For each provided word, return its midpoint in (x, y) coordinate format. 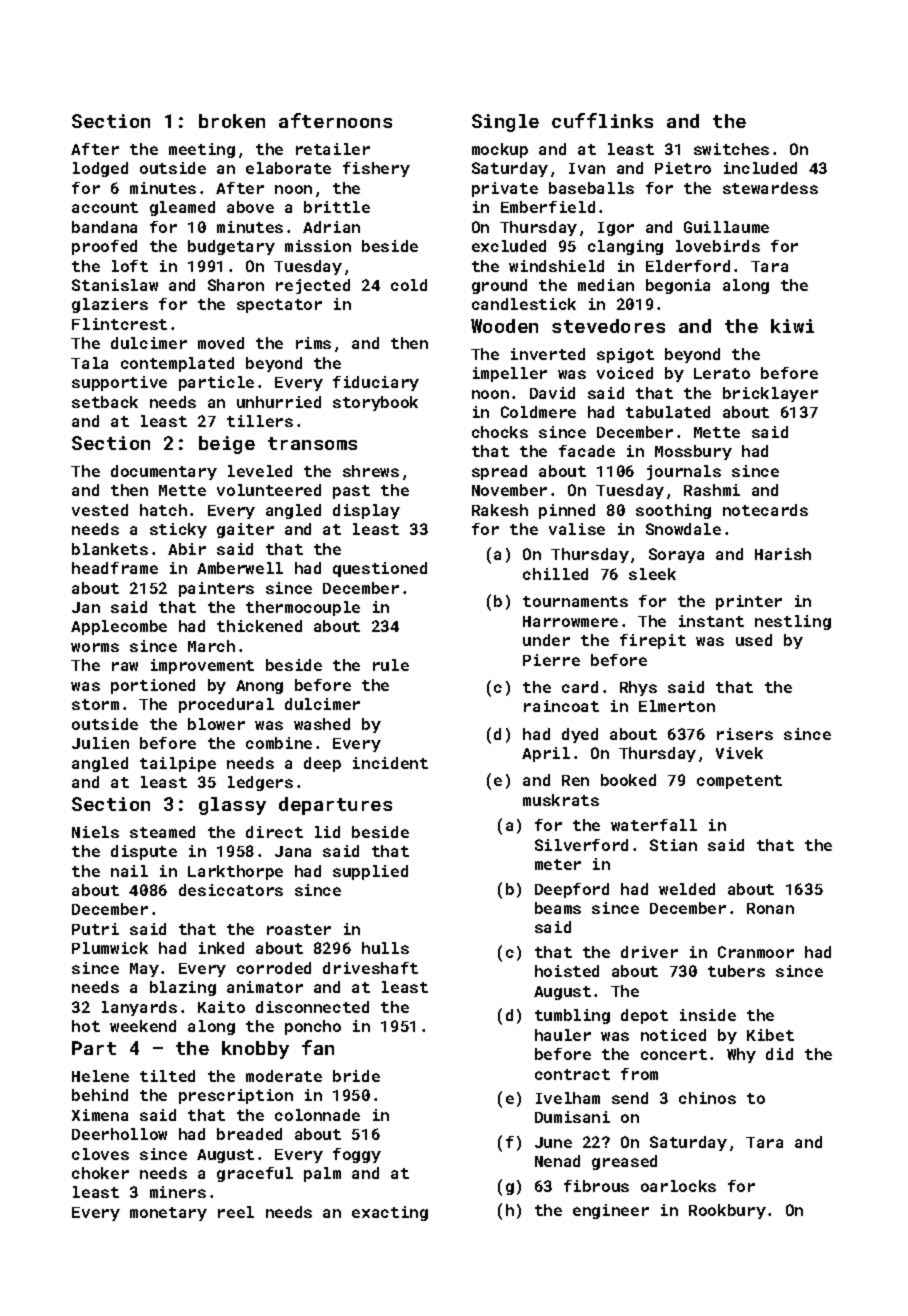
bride (356, 1076)
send (630, 1098)
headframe (115, 568)
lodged (100, 169)
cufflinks (602, 120)
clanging (625, 247)
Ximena (100, 1115)
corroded (274, 968)
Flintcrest (119, 324)
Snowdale (683, 529)
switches (731, 149)
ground (499, 286)
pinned (567, 511)
